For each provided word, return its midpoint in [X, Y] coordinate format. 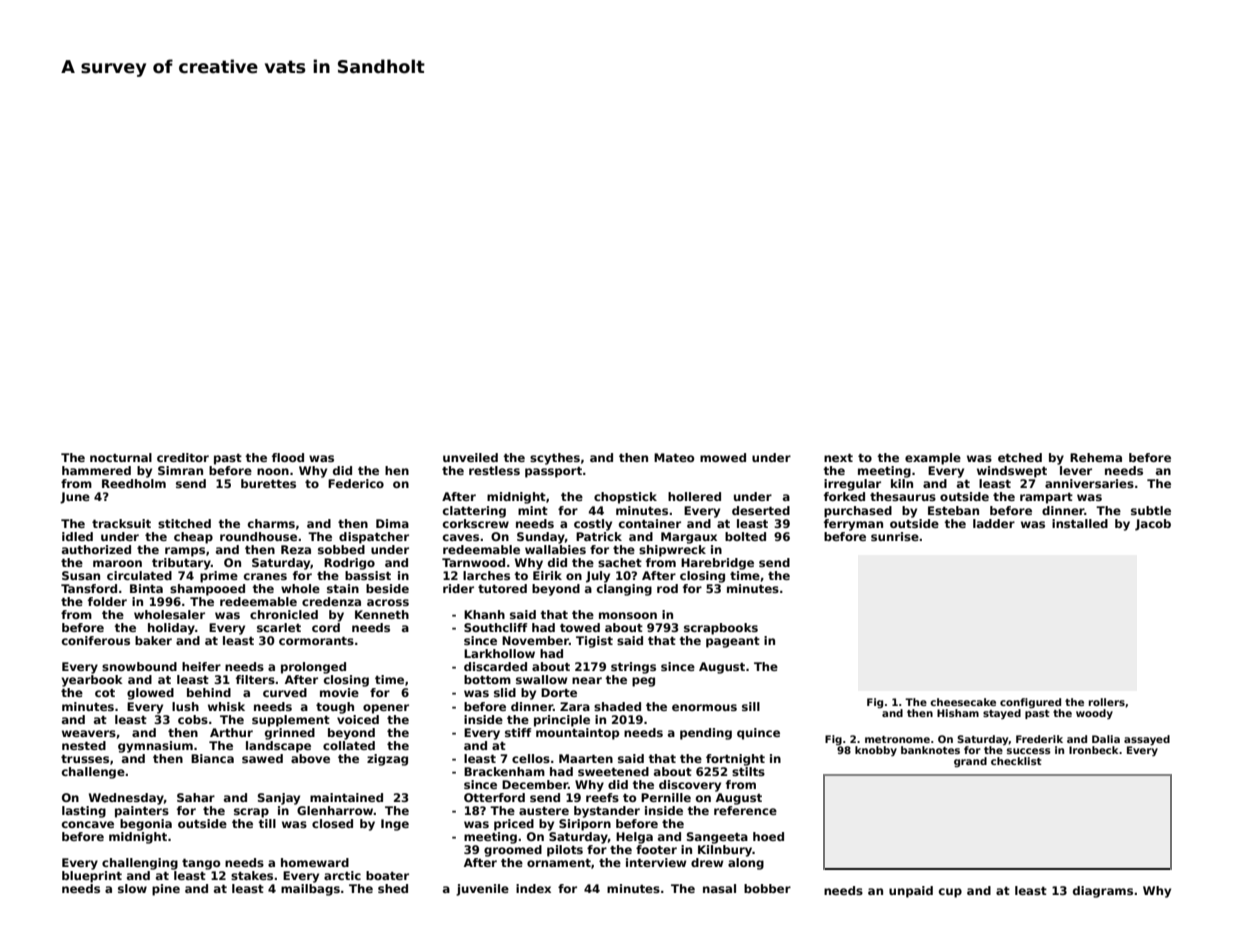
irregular [852, 485]
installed [1080, 523]
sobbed [341, 549]
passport [553, 472]
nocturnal [121, 457]
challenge [93, 773]
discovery [690, 786]
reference [745, 810]
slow [132, 888]
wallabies [555, 549]
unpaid [911, 892]
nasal [719, 888]
